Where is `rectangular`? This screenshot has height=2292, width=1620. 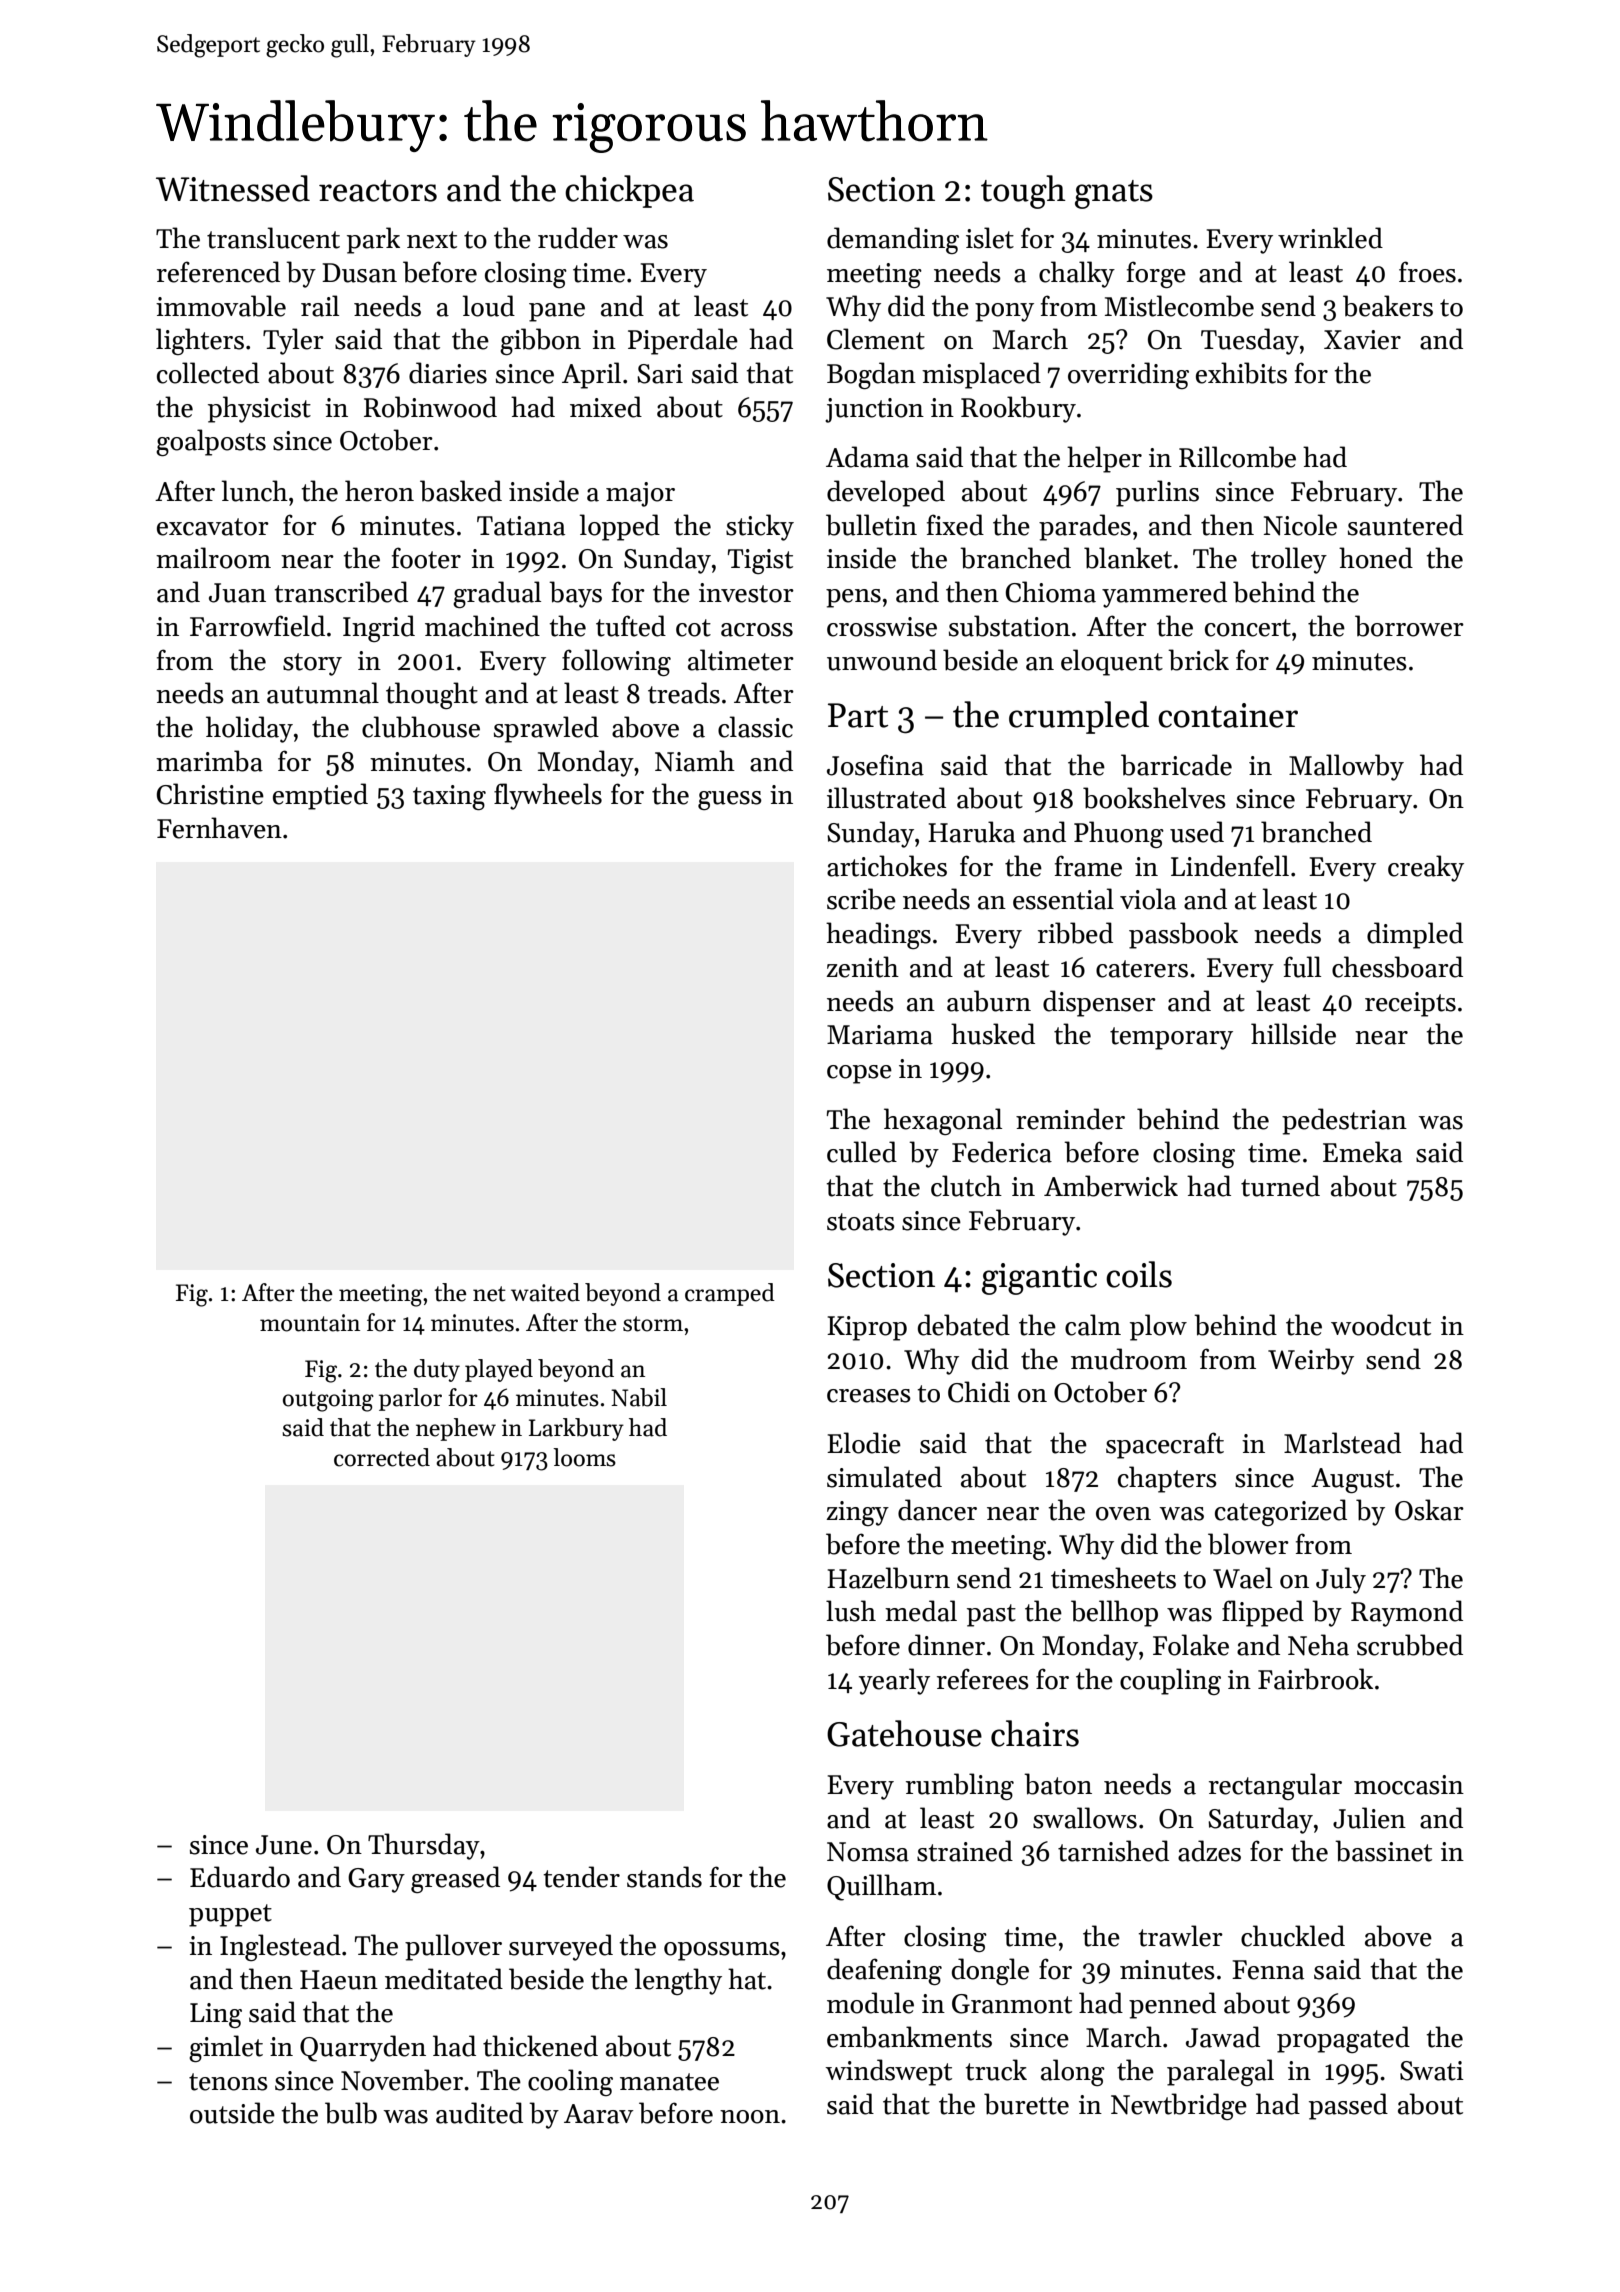
rectangular is located at coordinates (1275, 1786).
